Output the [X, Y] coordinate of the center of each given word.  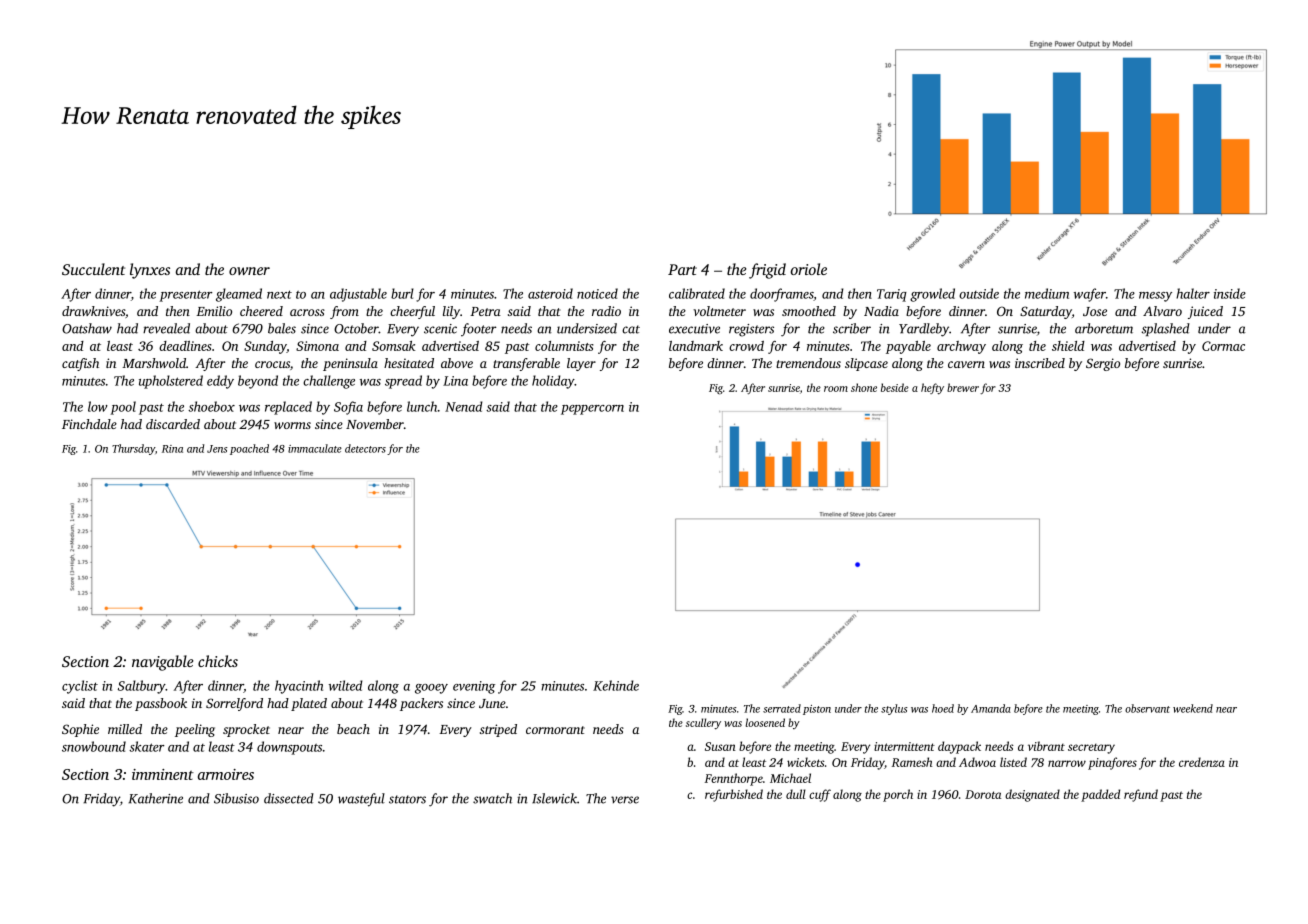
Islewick [554, 798]
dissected [289, 798]
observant [1147, 708]
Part [682, 269]
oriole [809, 269]
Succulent [93, 269]
